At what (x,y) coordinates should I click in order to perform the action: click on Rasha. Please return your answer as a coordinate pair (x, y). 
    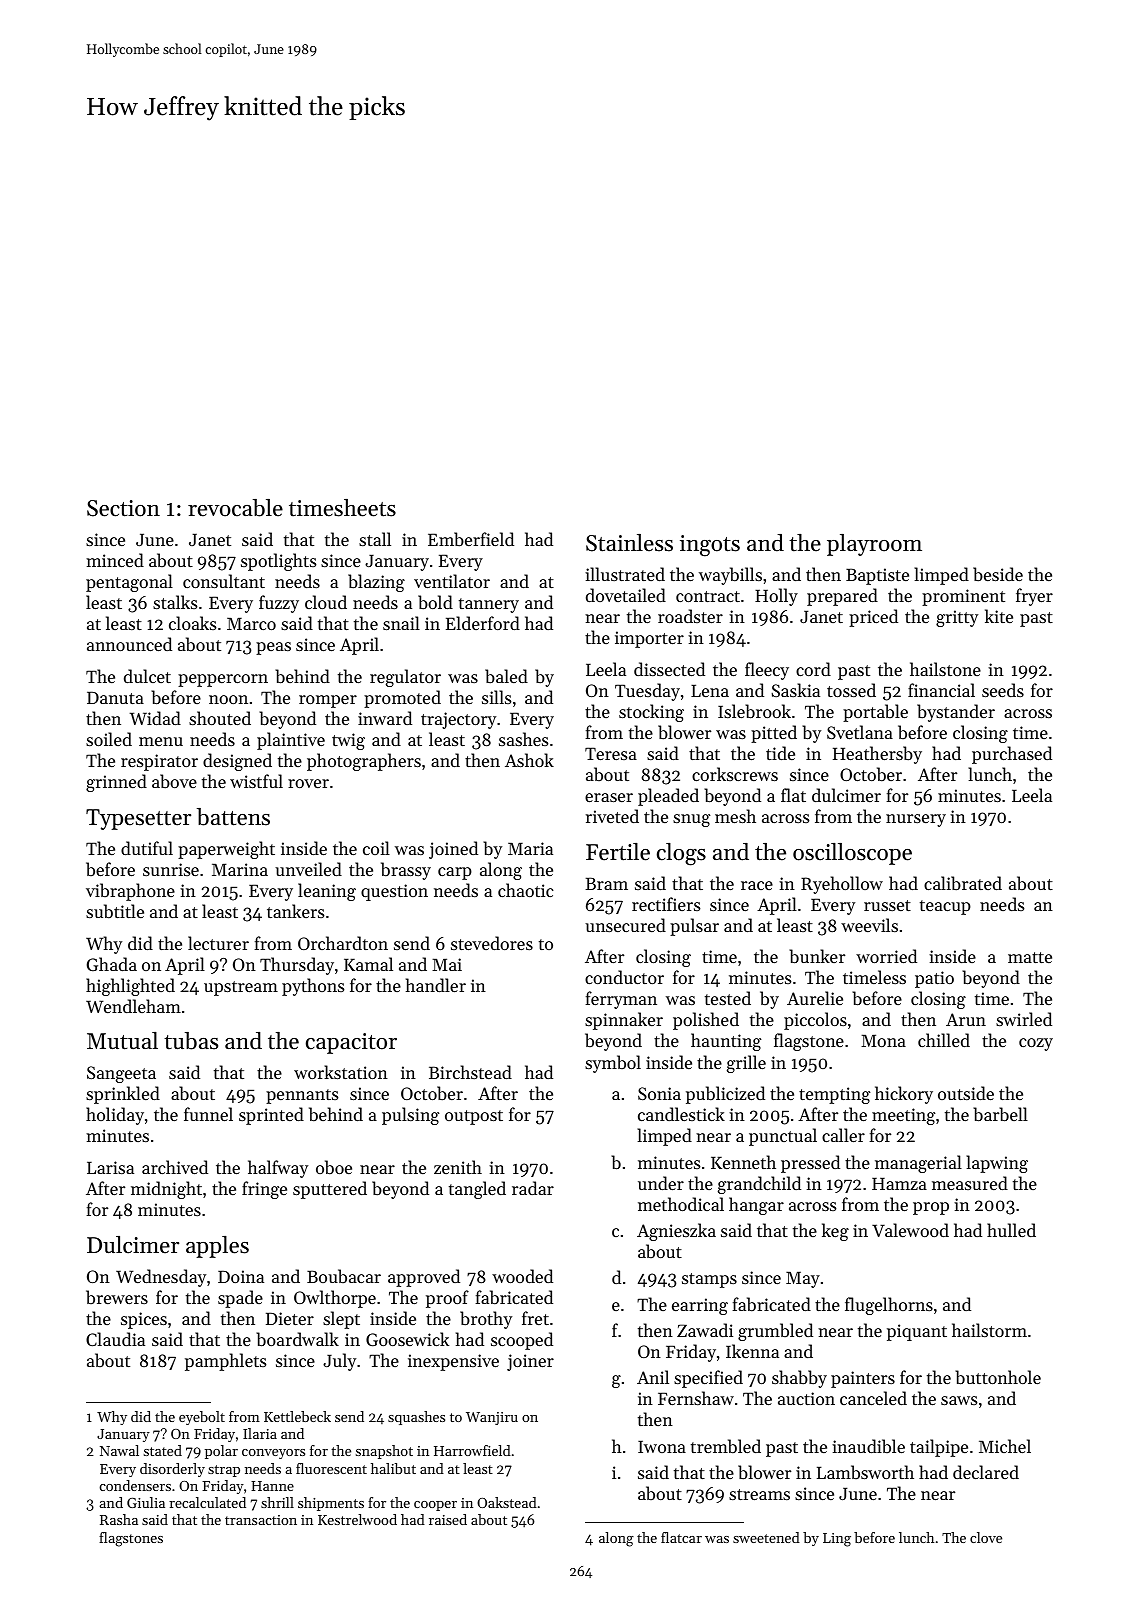
    Looking at the image, I should click on (119, 1519).
